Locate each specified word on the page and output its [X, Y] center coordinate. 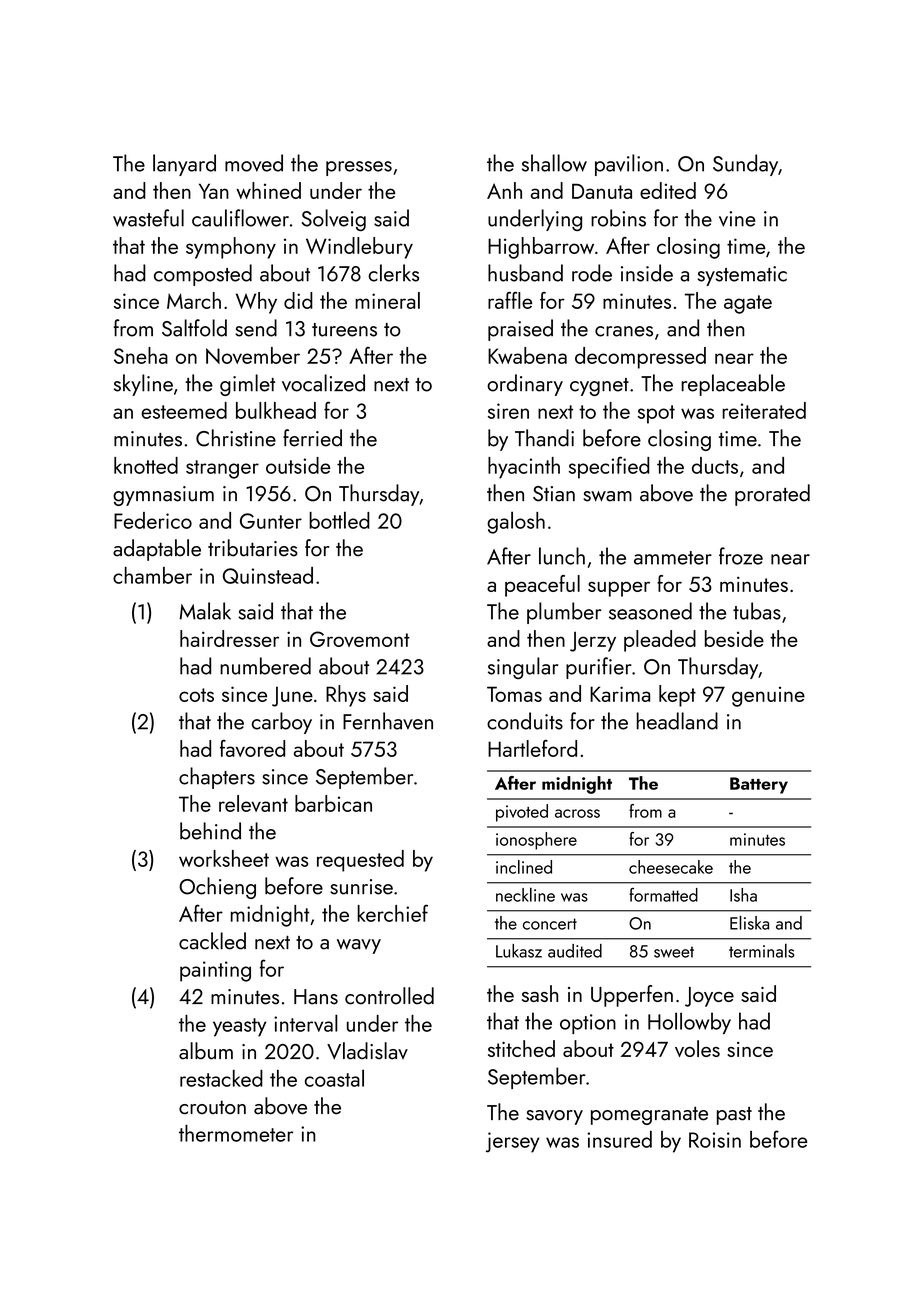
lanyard [184, 165]
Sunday [745, 165]
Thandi [544, 438]
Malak [205, 611]
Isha [743, 895]
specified [609, 467]
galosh [516, 522]
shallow [554, 163]
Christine [236, 438]
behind [210, 831]
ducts [715, 465]
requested [360, 861]
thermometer [236, 1133]
